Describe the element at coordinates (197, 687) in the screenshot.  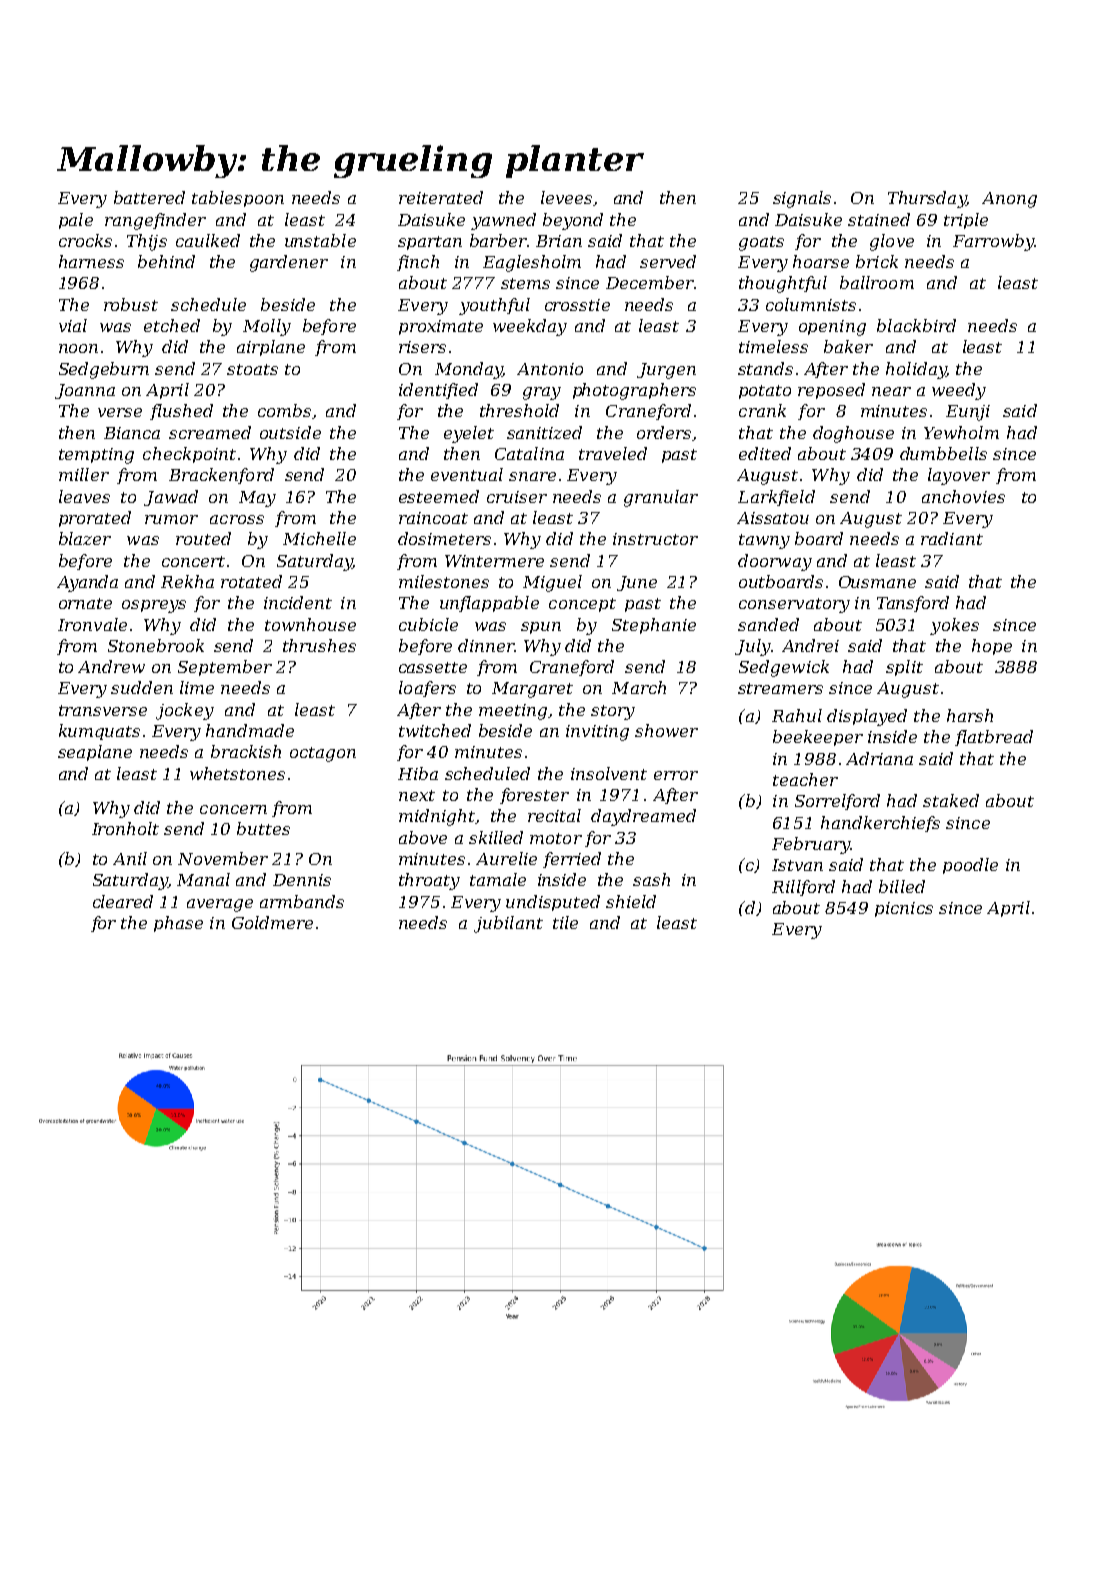
I see `lime` at that location.
